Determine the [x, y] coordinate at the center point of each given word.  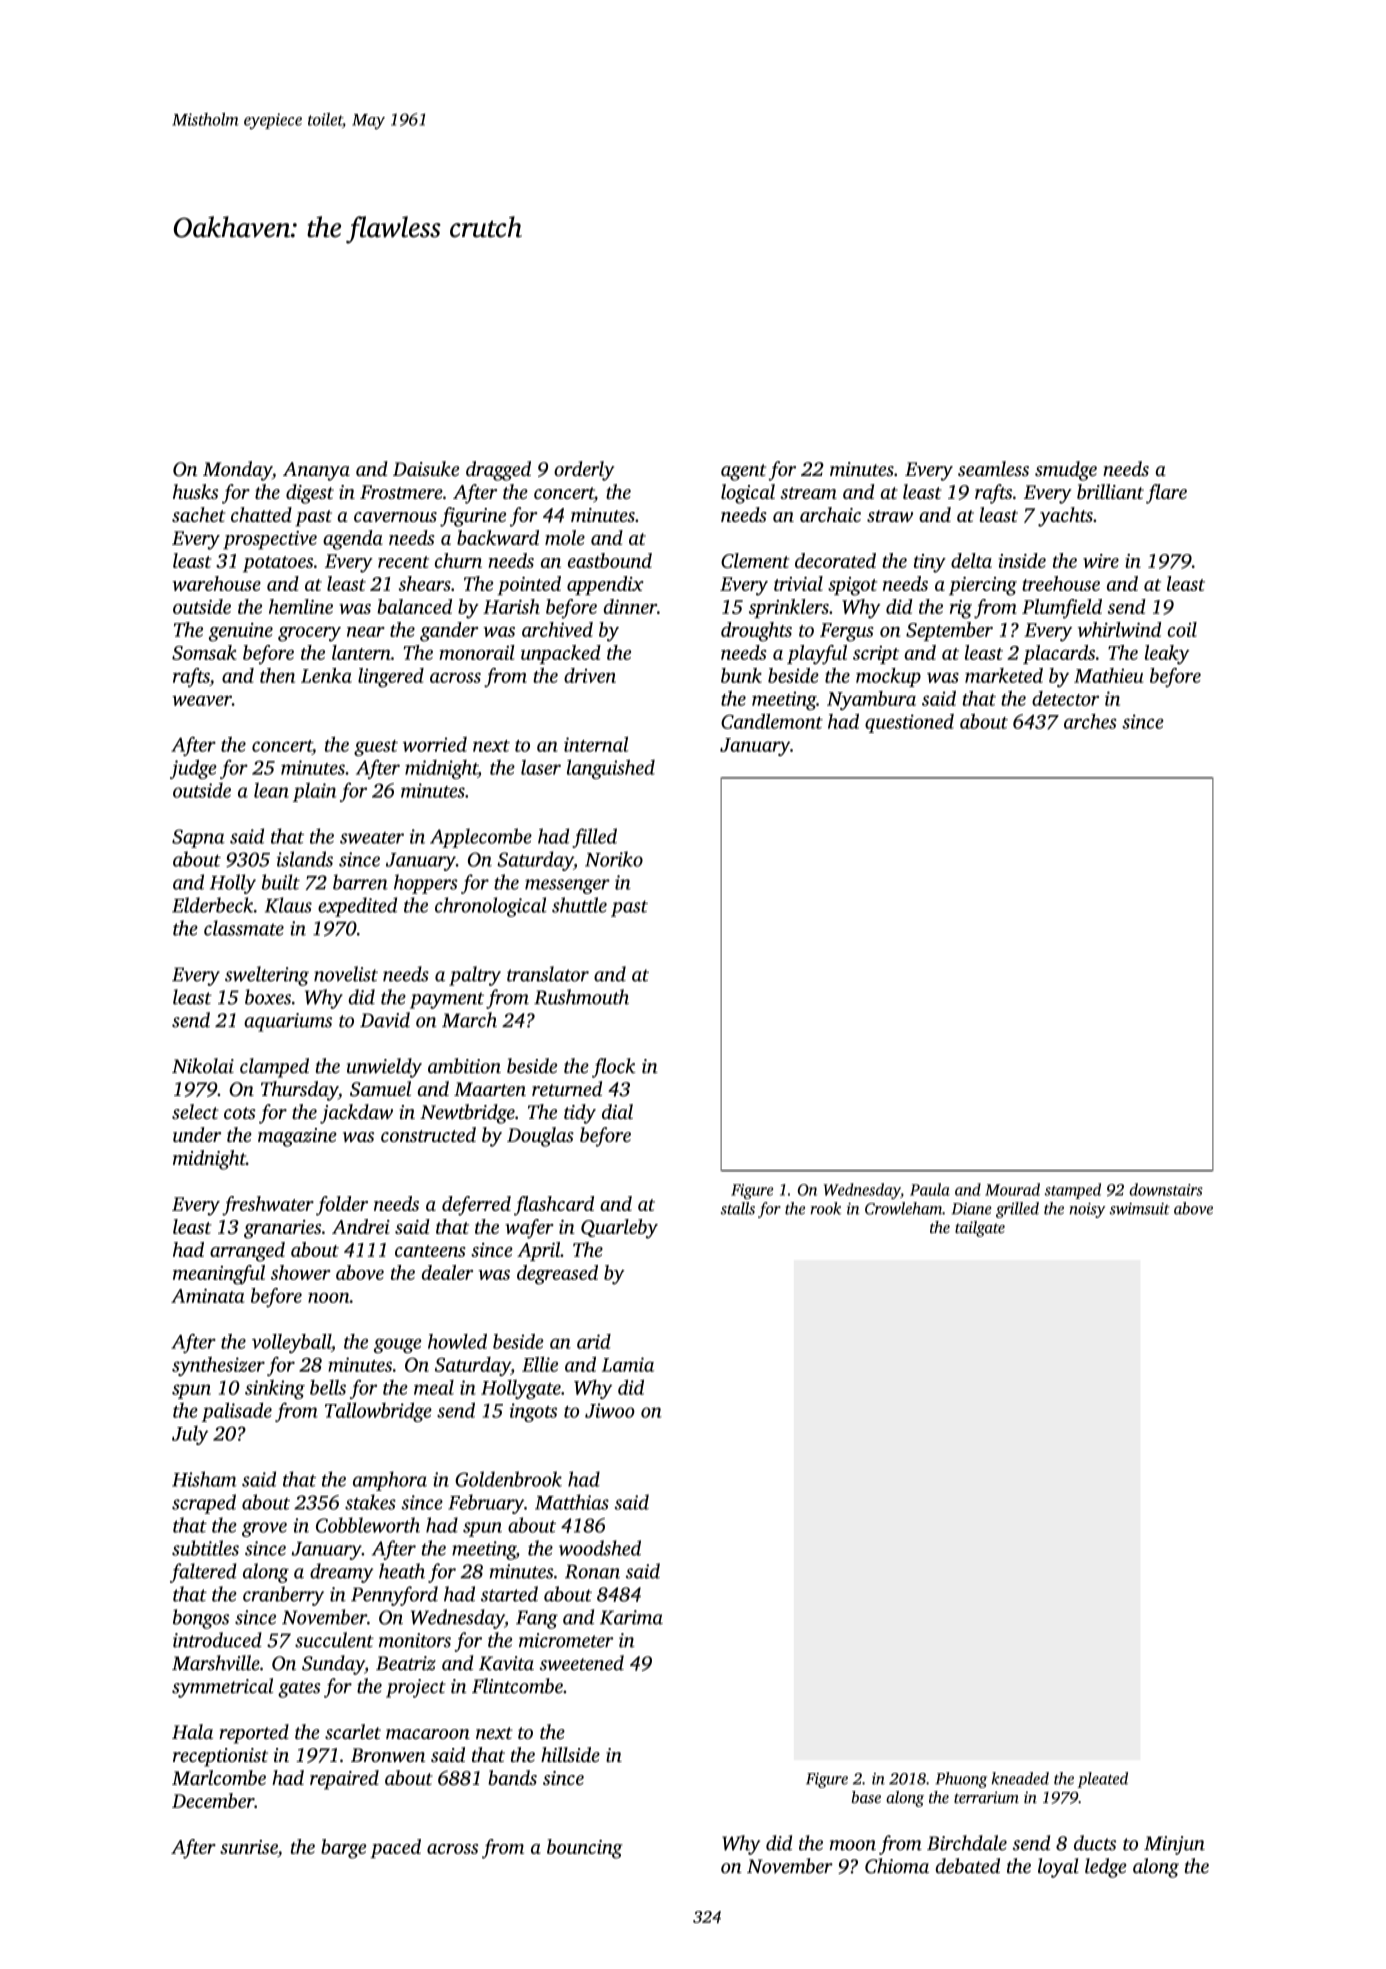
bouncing [585, 1849]
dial [617, 1111]
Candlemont [772, 721]
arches [1090, 721]
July [190, 1435]
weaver [202, 700]
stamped [1073, 1191]
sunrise [249, 1848]
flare [1166, 494]
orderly [584, 471]
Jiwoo [610, 1410]
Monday [237, 471]
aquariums [288, 1022]
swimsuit [1140, 1209]
